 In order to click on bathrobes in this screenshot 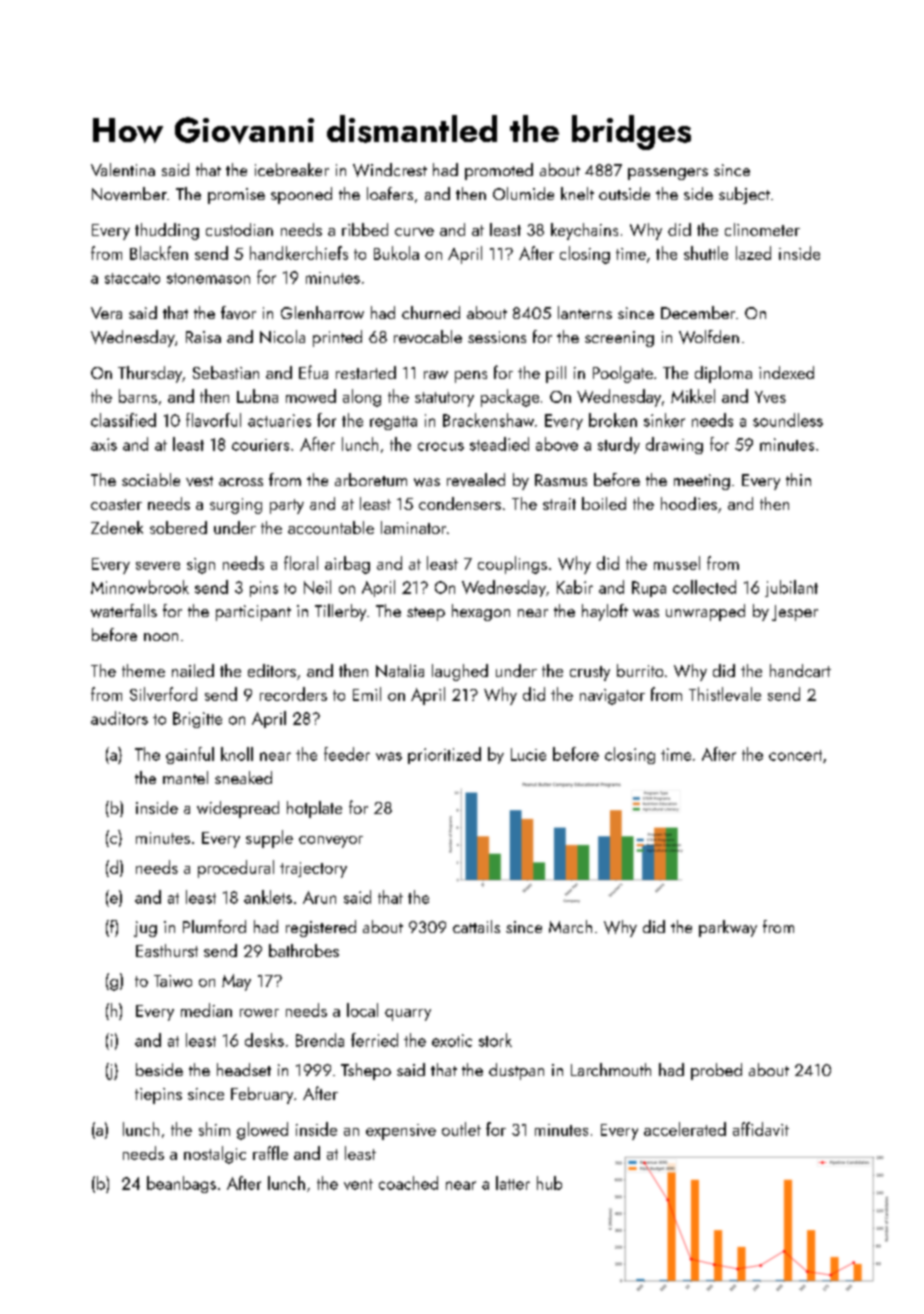, I will do `click(304, 950)`.
